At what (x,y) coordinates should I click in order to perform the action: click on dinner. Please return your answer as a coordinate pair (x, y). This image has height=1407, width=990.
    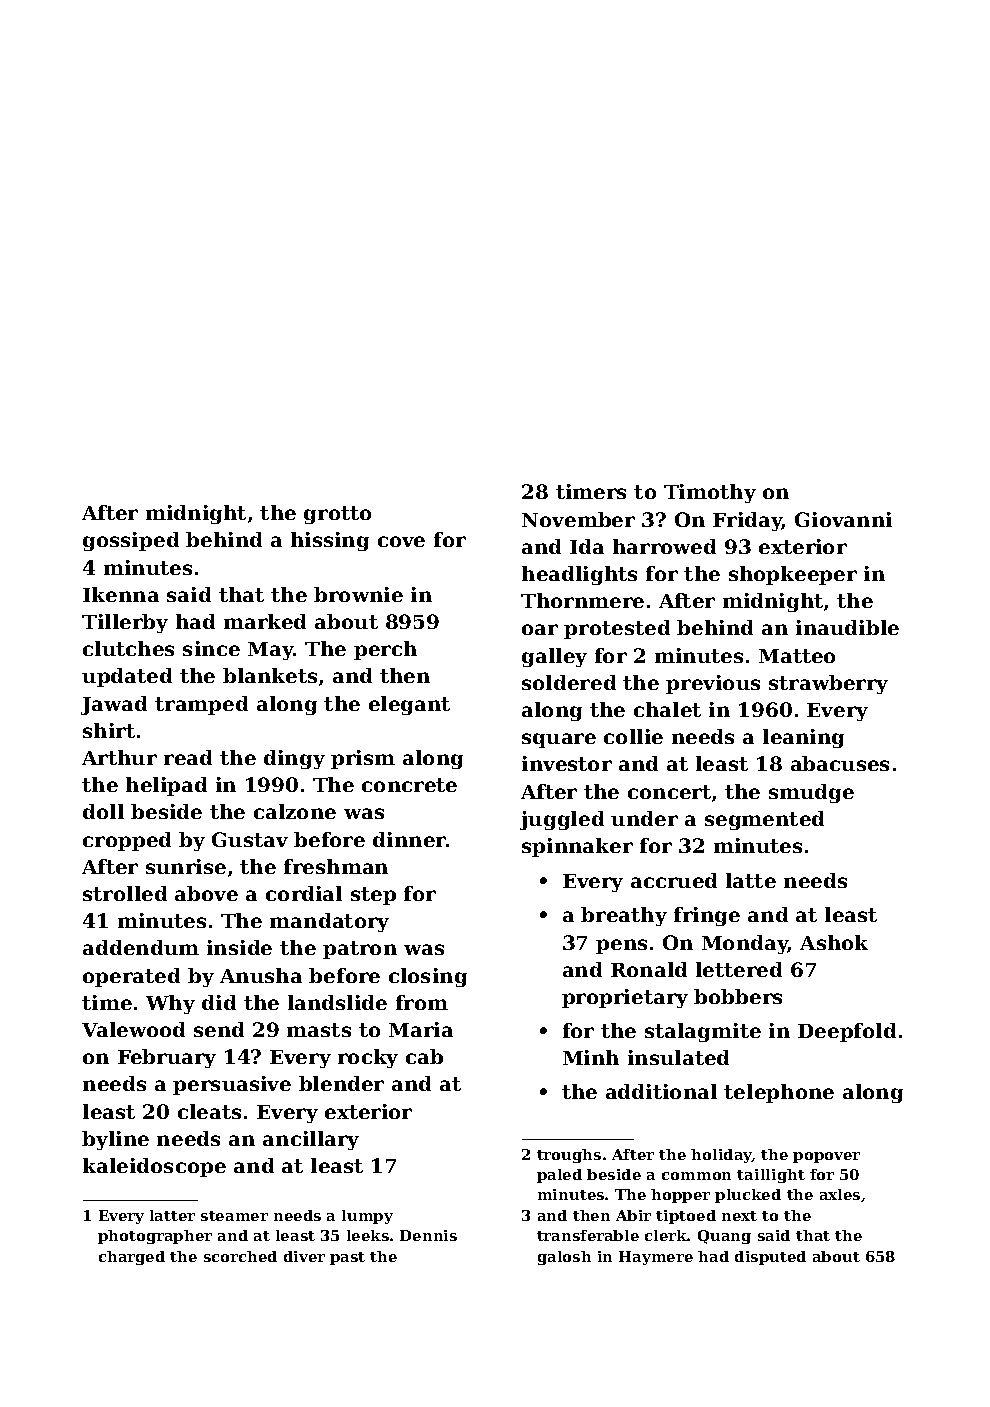
    Looking at the image, I should click on (409, 839).
